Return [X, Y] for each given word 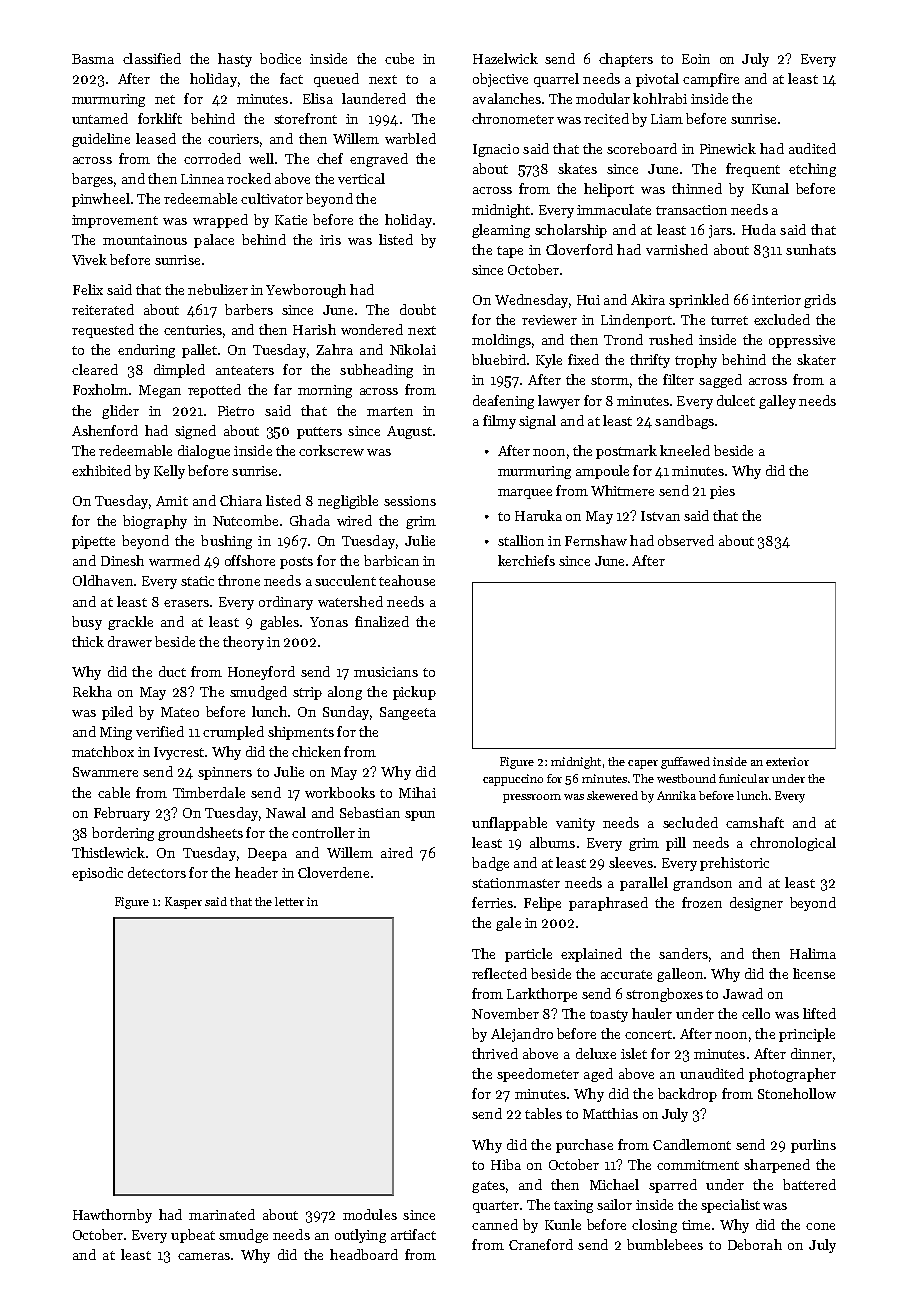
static [197, 581]
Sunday [346, 713]
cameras [204, 1256]
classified [152, 58]
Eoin [696, 59]
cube [399, 58]
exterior [787, 761]
